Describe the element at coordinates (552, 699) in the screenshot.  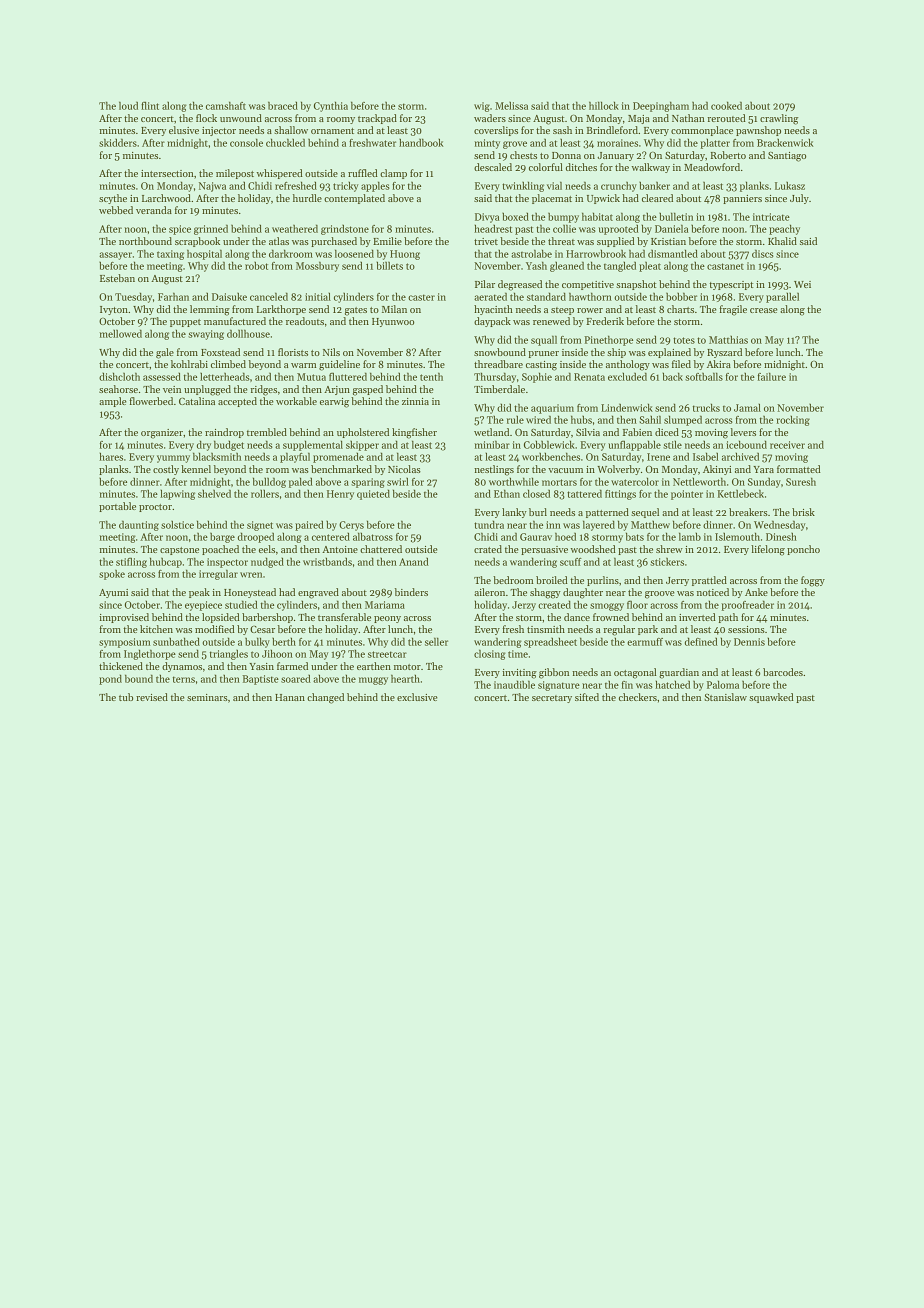
I see `secretary` at that location.
